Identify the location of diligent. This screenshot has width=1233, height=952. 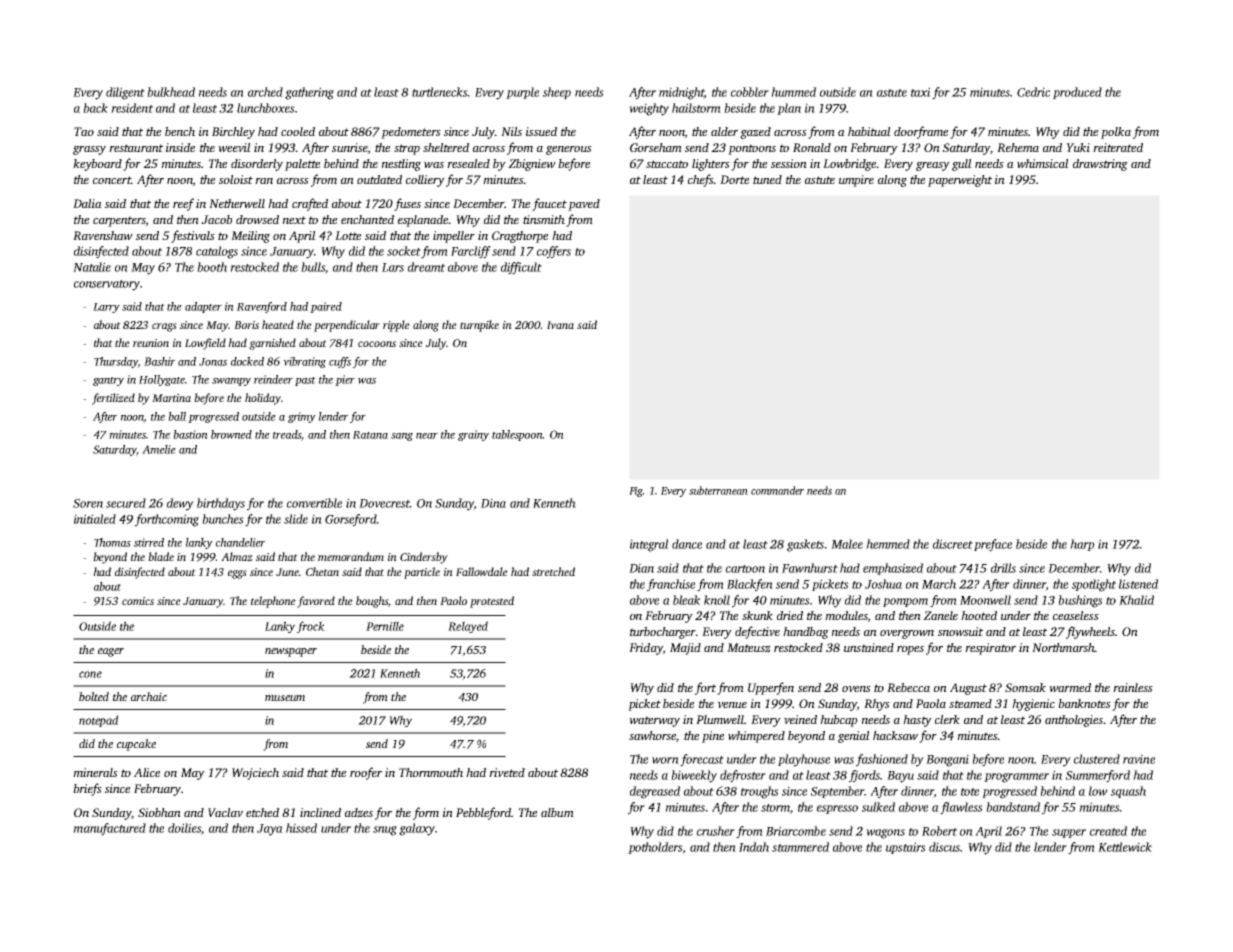
(125, 93).
